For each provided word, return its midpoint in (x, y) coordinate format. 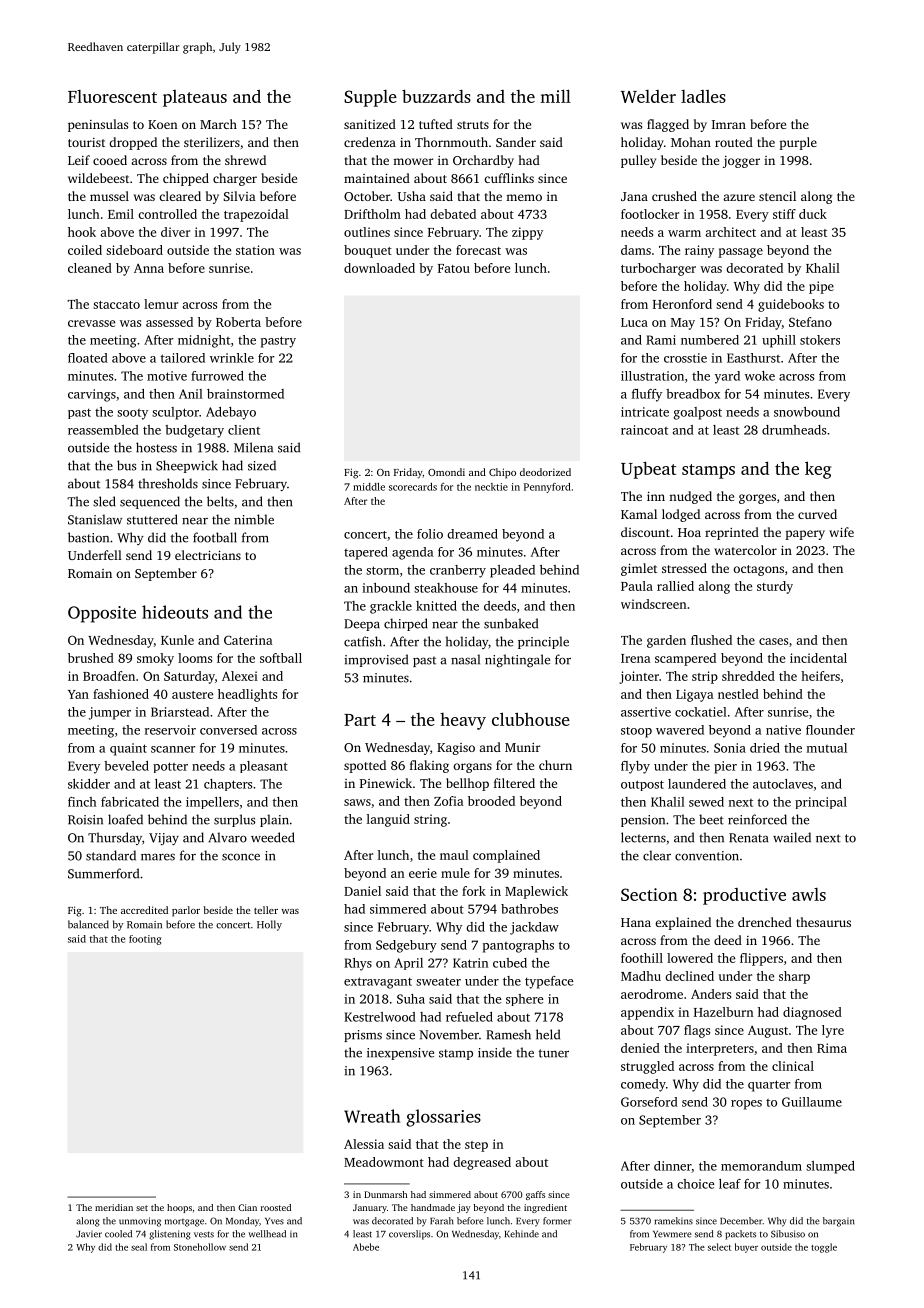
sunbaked (511, 623)
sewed (706, 802)
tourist (86, 142)
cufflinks (509, 178)
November (449, 1034)
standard (111, 855)
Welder (648, 96)
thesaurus (823, 922)
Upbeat (648, 470)
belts (220, 501)
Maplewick (536, 892)
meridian (114, 1207)
